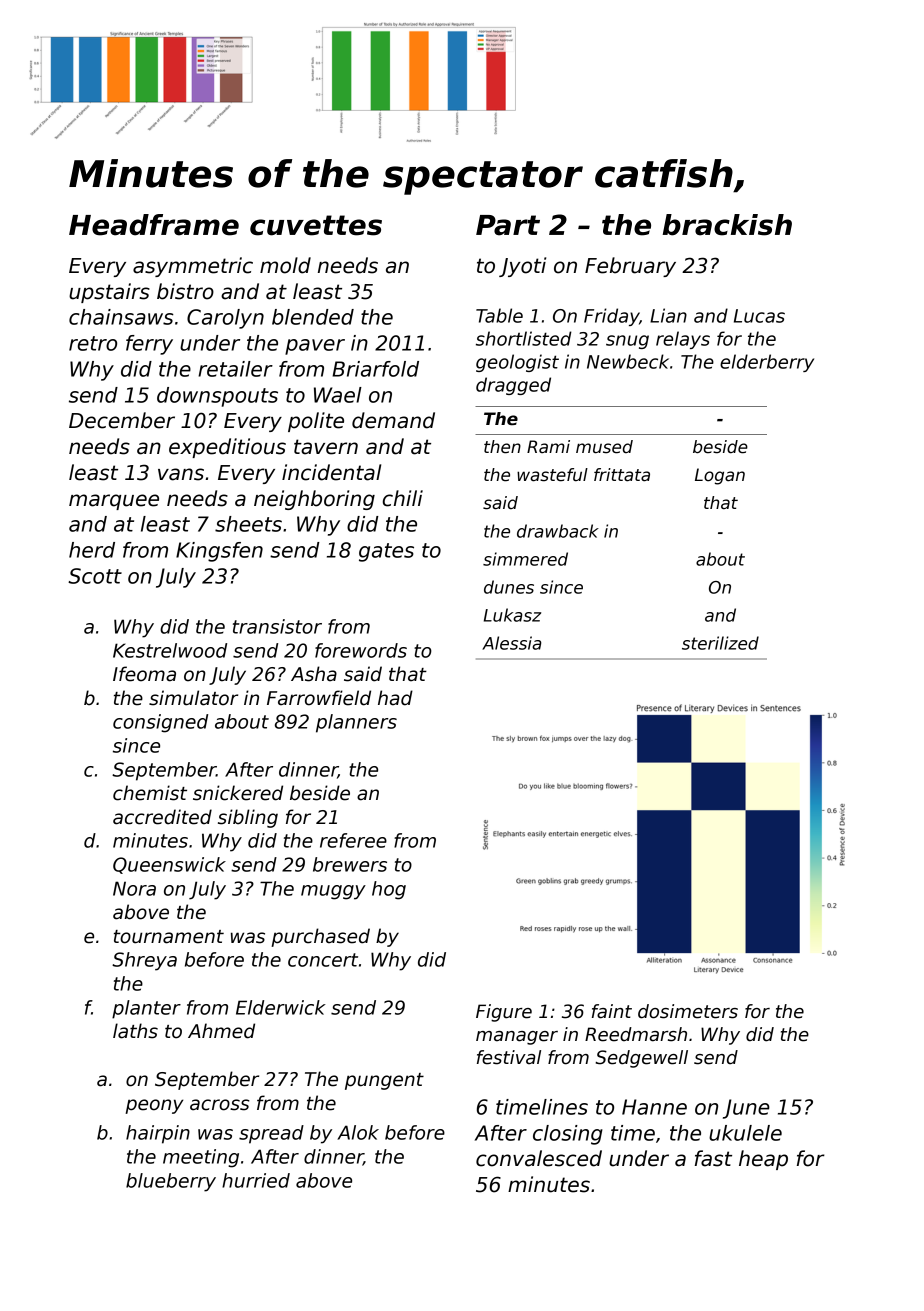 This screenshot has height=1311, width=924. Describe the element at coordinates (720, 476) in the screenshot. I see `Logan` at that location.
